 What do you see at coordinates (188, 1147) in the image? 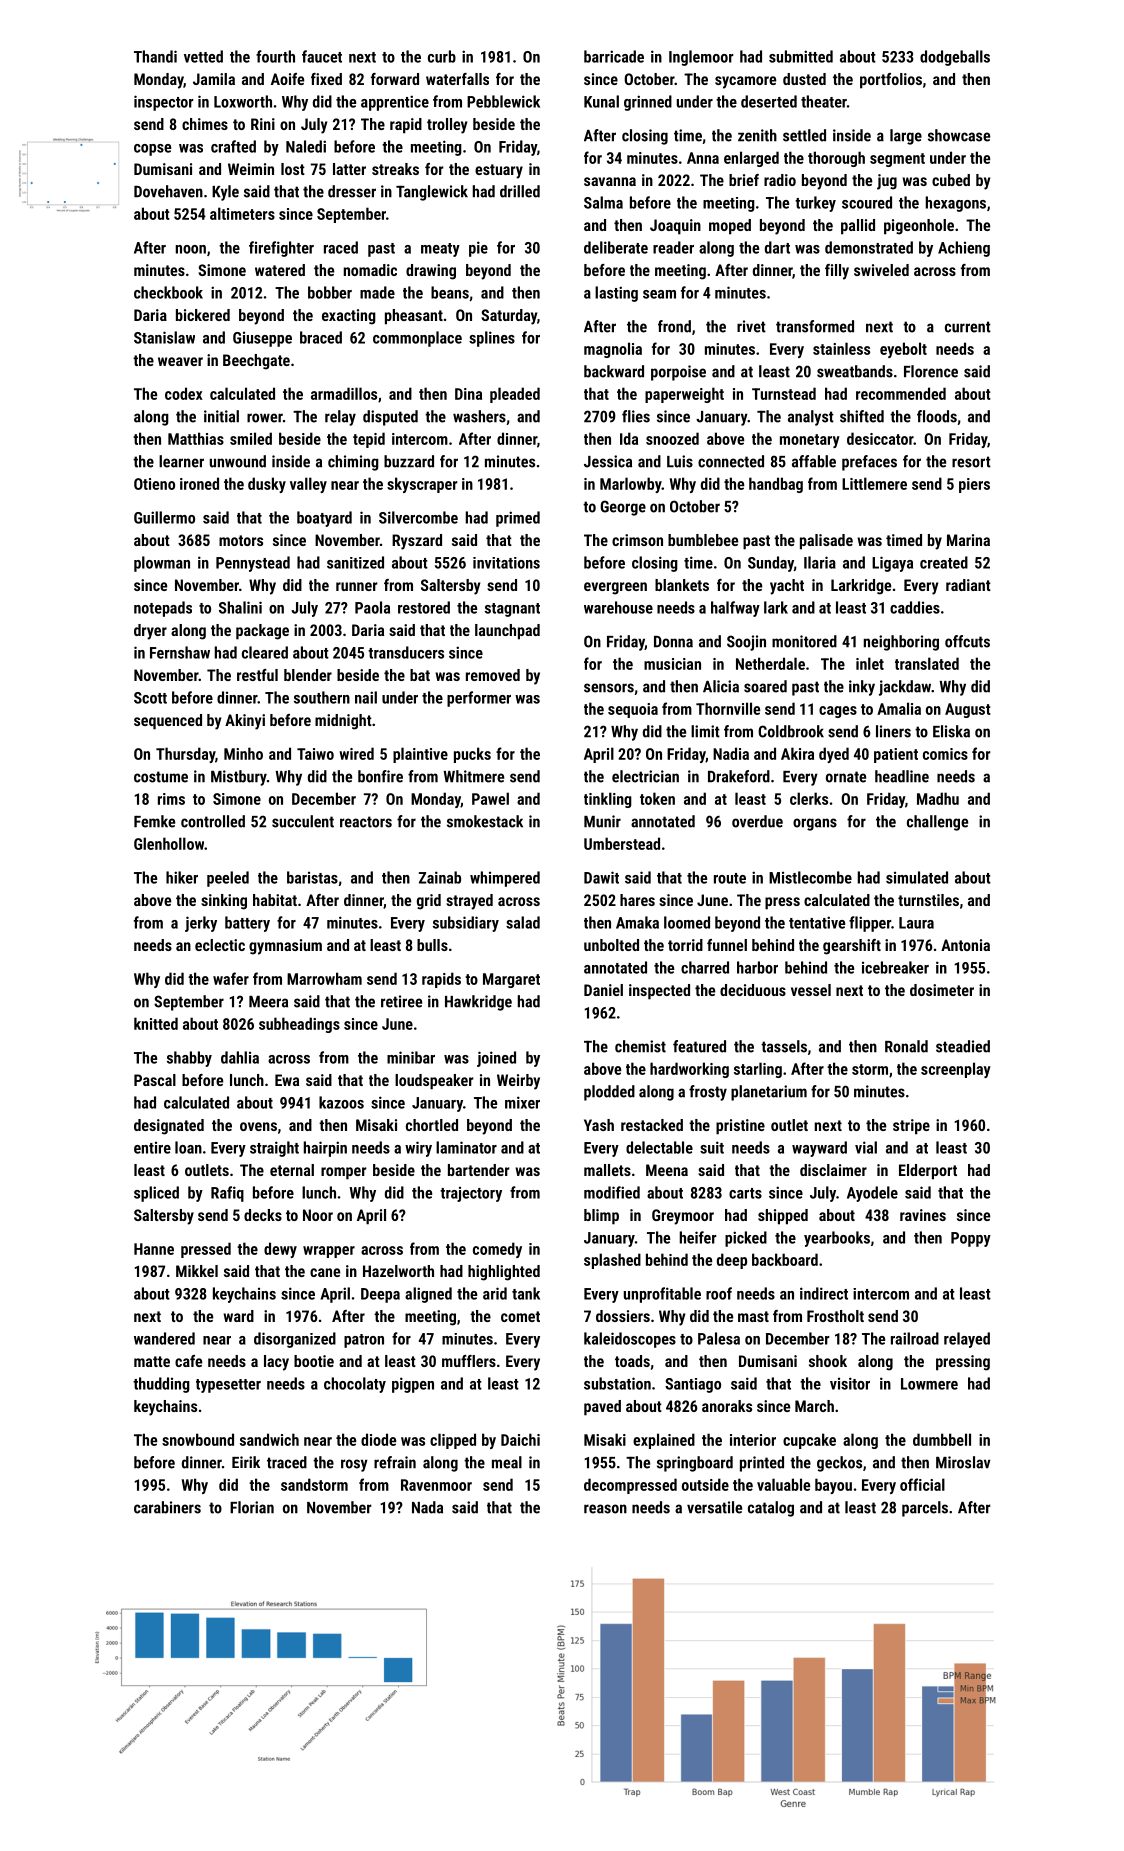
I see `loan` at bounding box center [188, 1147].
